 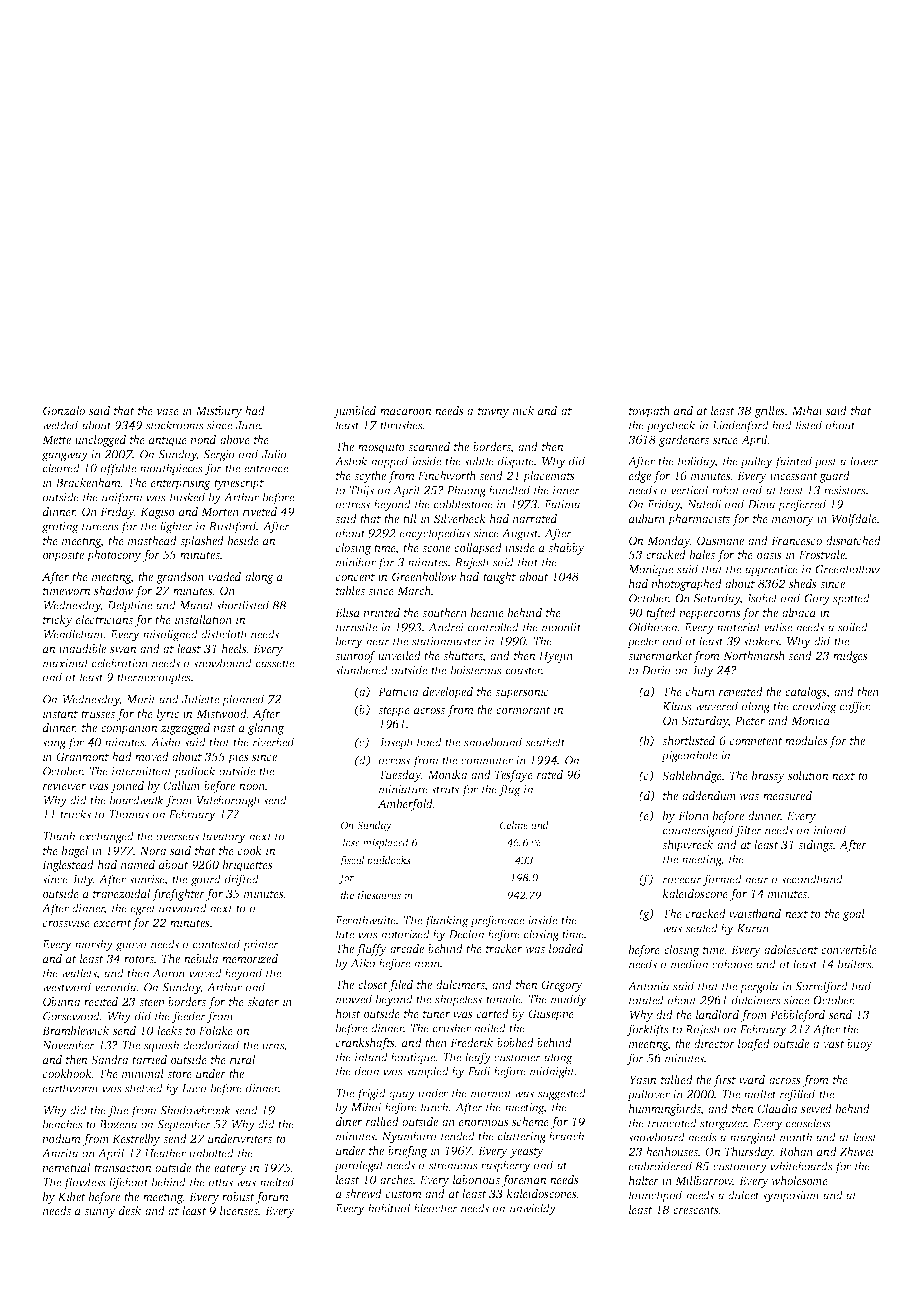 What do you see at coordinates (177, 837) in the document?
I see `overseas` at bounding box center [177, 837].
